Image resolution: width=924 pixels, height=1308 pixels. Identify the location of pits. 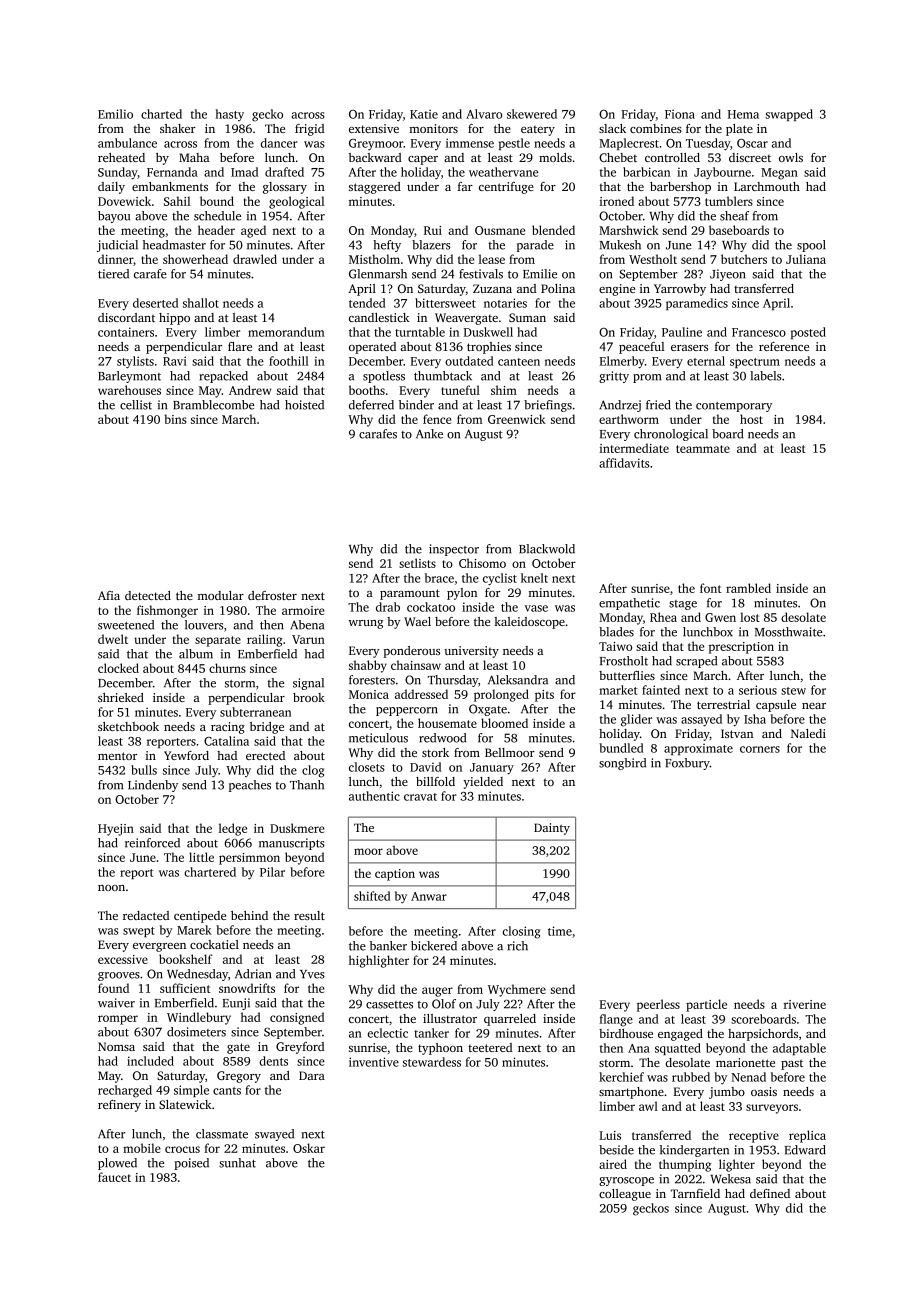
(544, 696).
